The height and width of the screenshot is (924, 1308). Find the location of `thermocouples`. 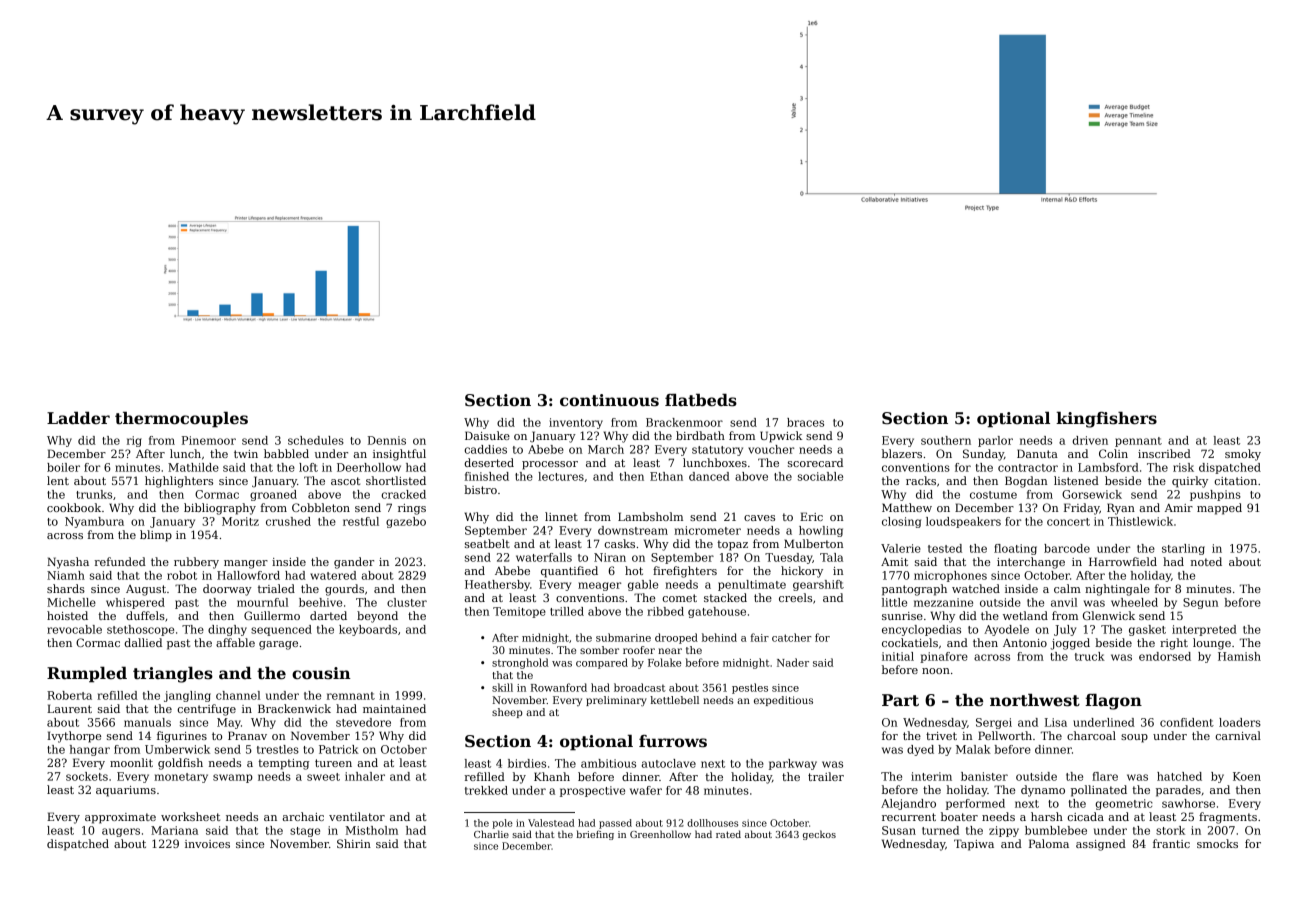

thermocouples is located at coordinates (181, 420).
